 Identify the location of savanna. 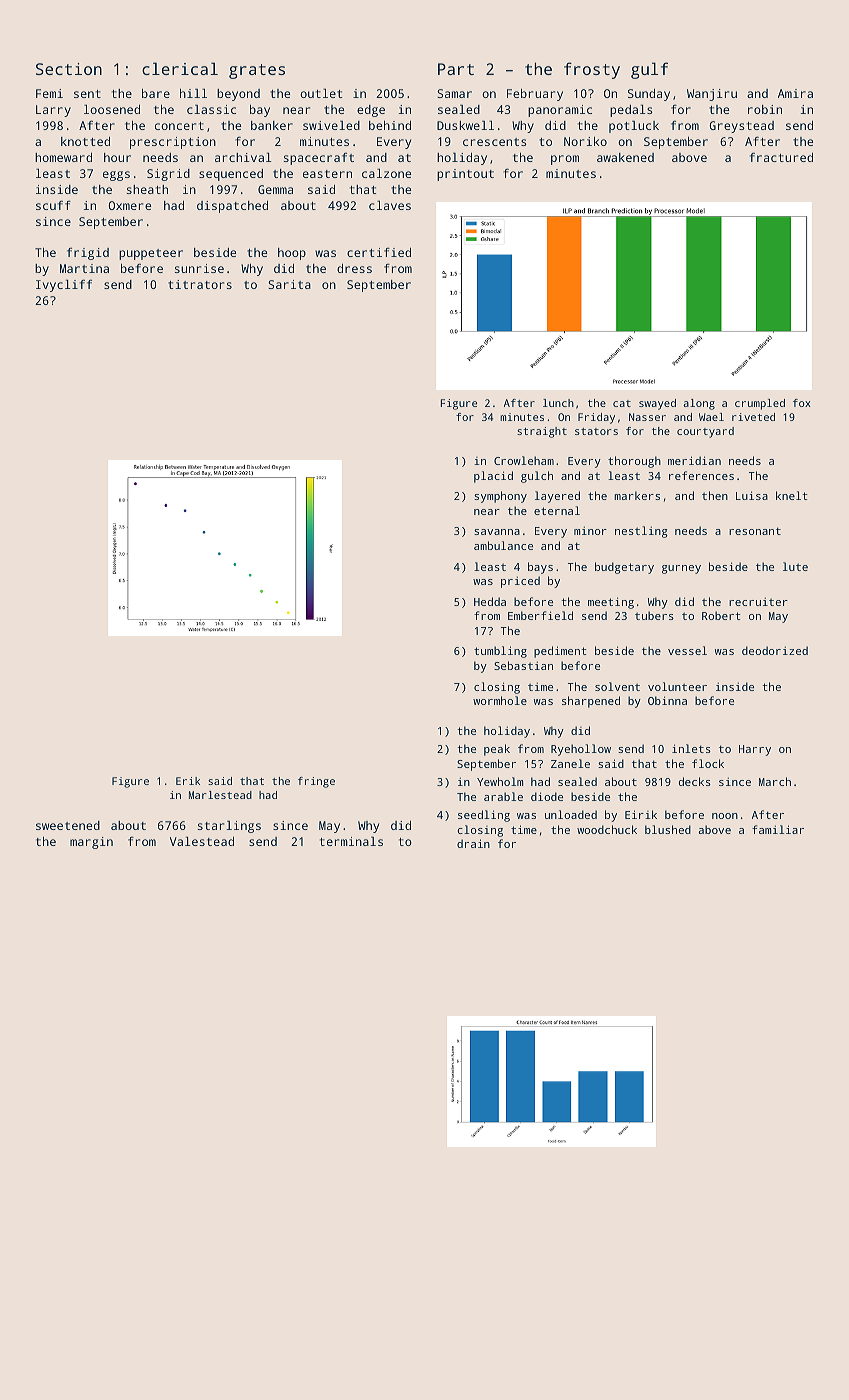
(497, 532).
